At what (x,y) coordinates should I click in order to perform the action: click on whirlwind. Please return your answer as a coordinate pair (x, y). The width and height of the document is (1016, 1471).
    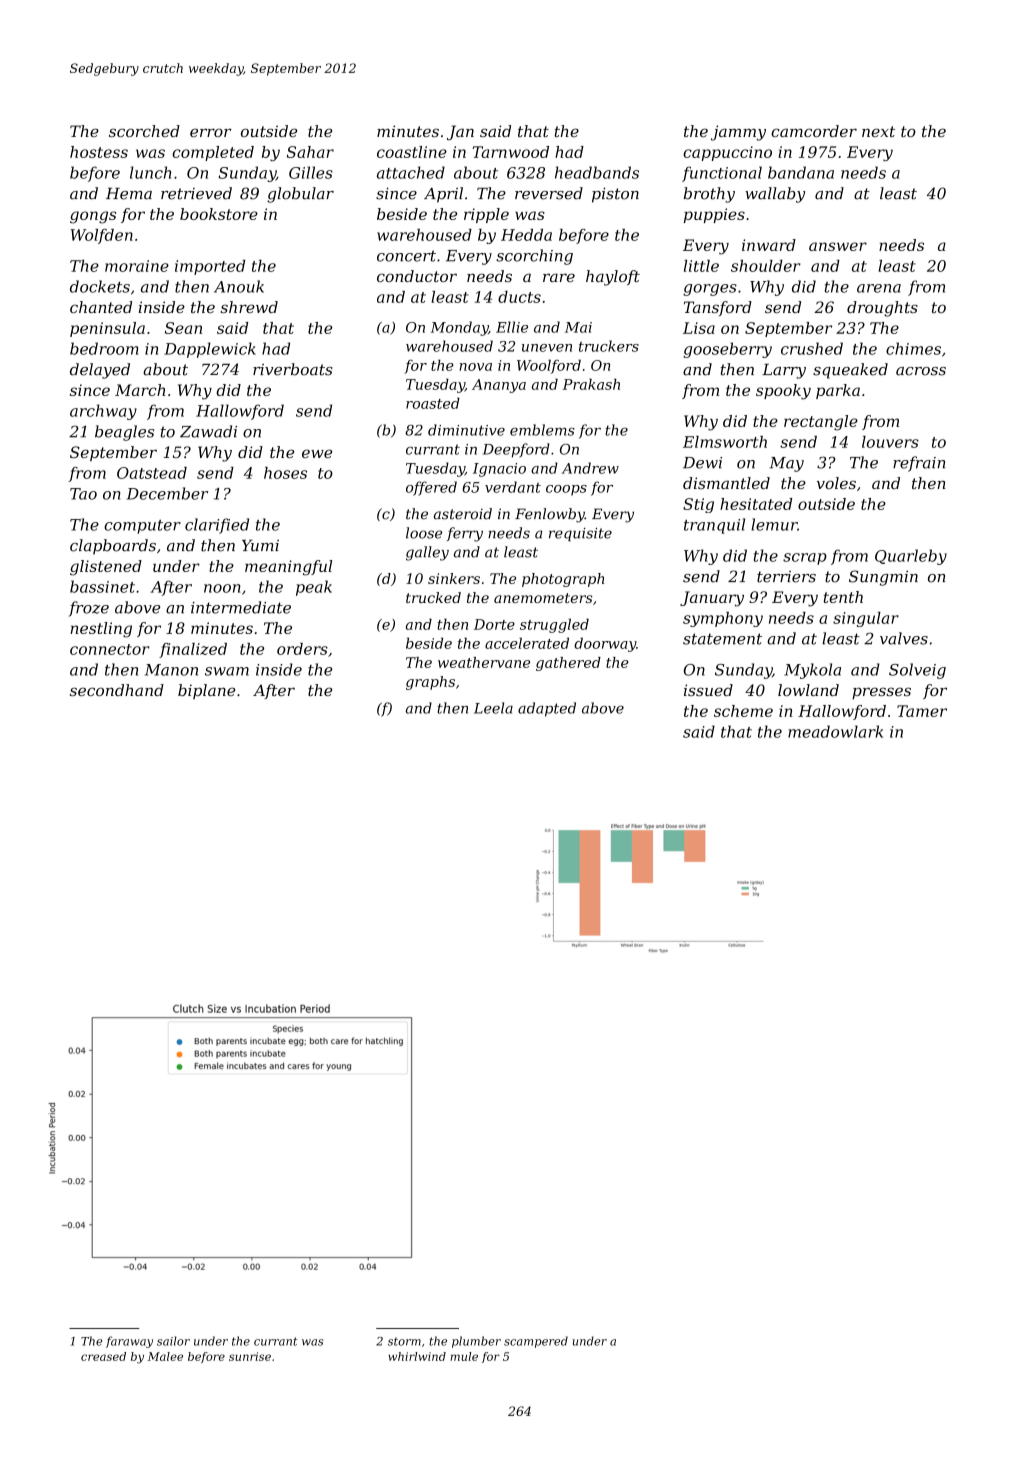
    Looking at the image, I should click on (417, 1356).
